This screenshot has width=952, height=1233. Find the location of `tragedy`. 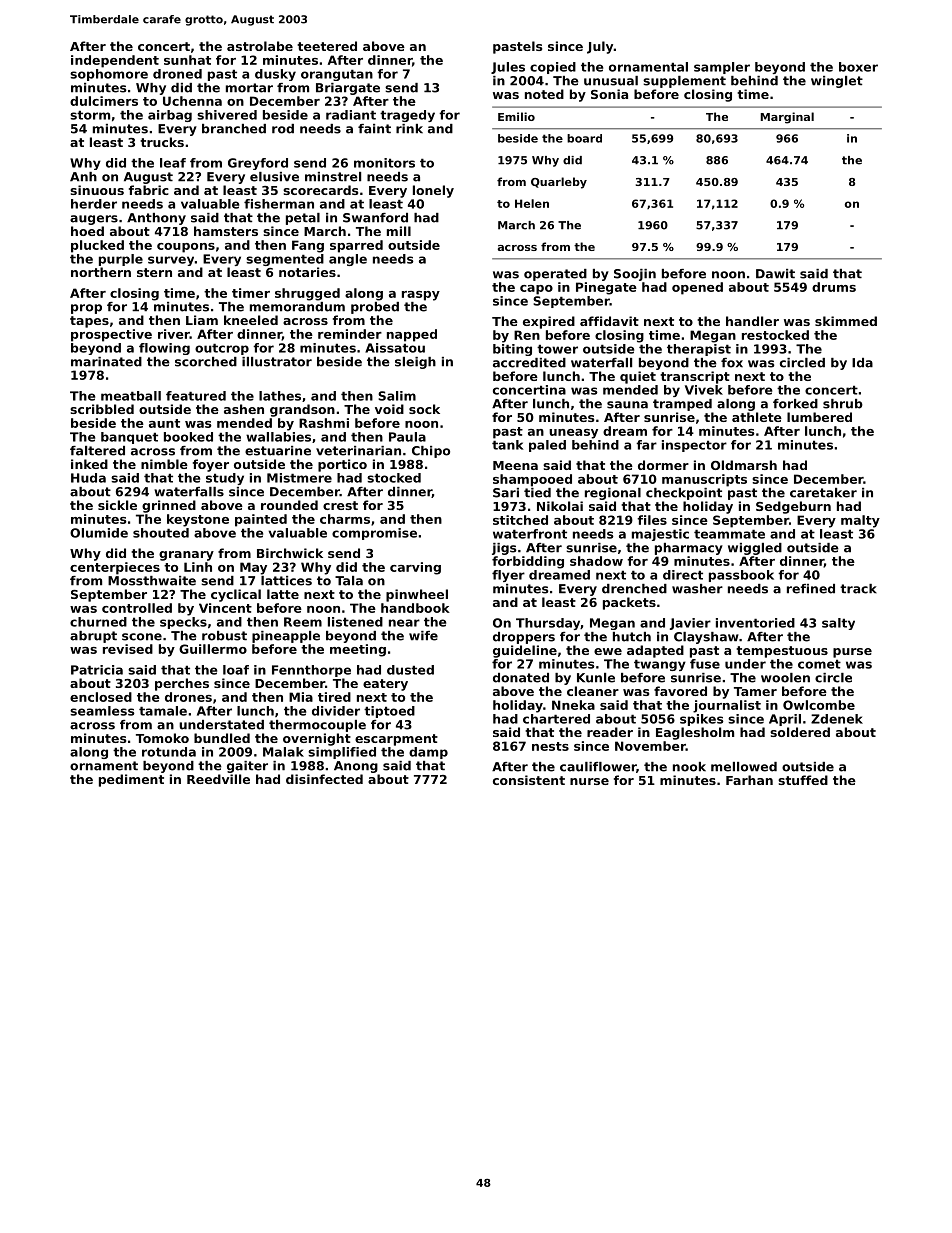

tragedy is located at coordinates (407, 116).
